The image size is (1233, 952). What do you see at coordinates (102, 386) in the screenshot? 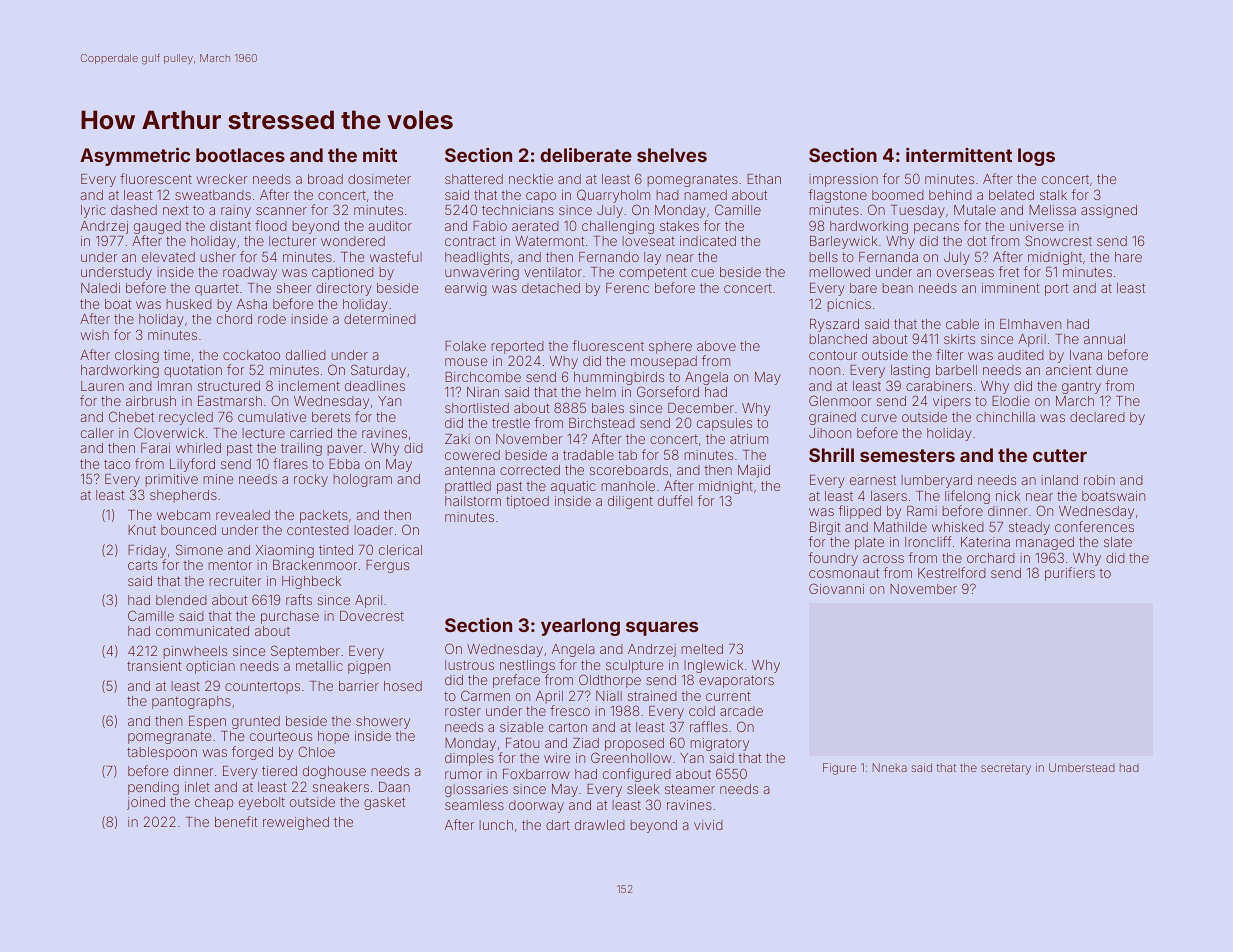
I see `Lauren` at bounding box center [102, 386].
